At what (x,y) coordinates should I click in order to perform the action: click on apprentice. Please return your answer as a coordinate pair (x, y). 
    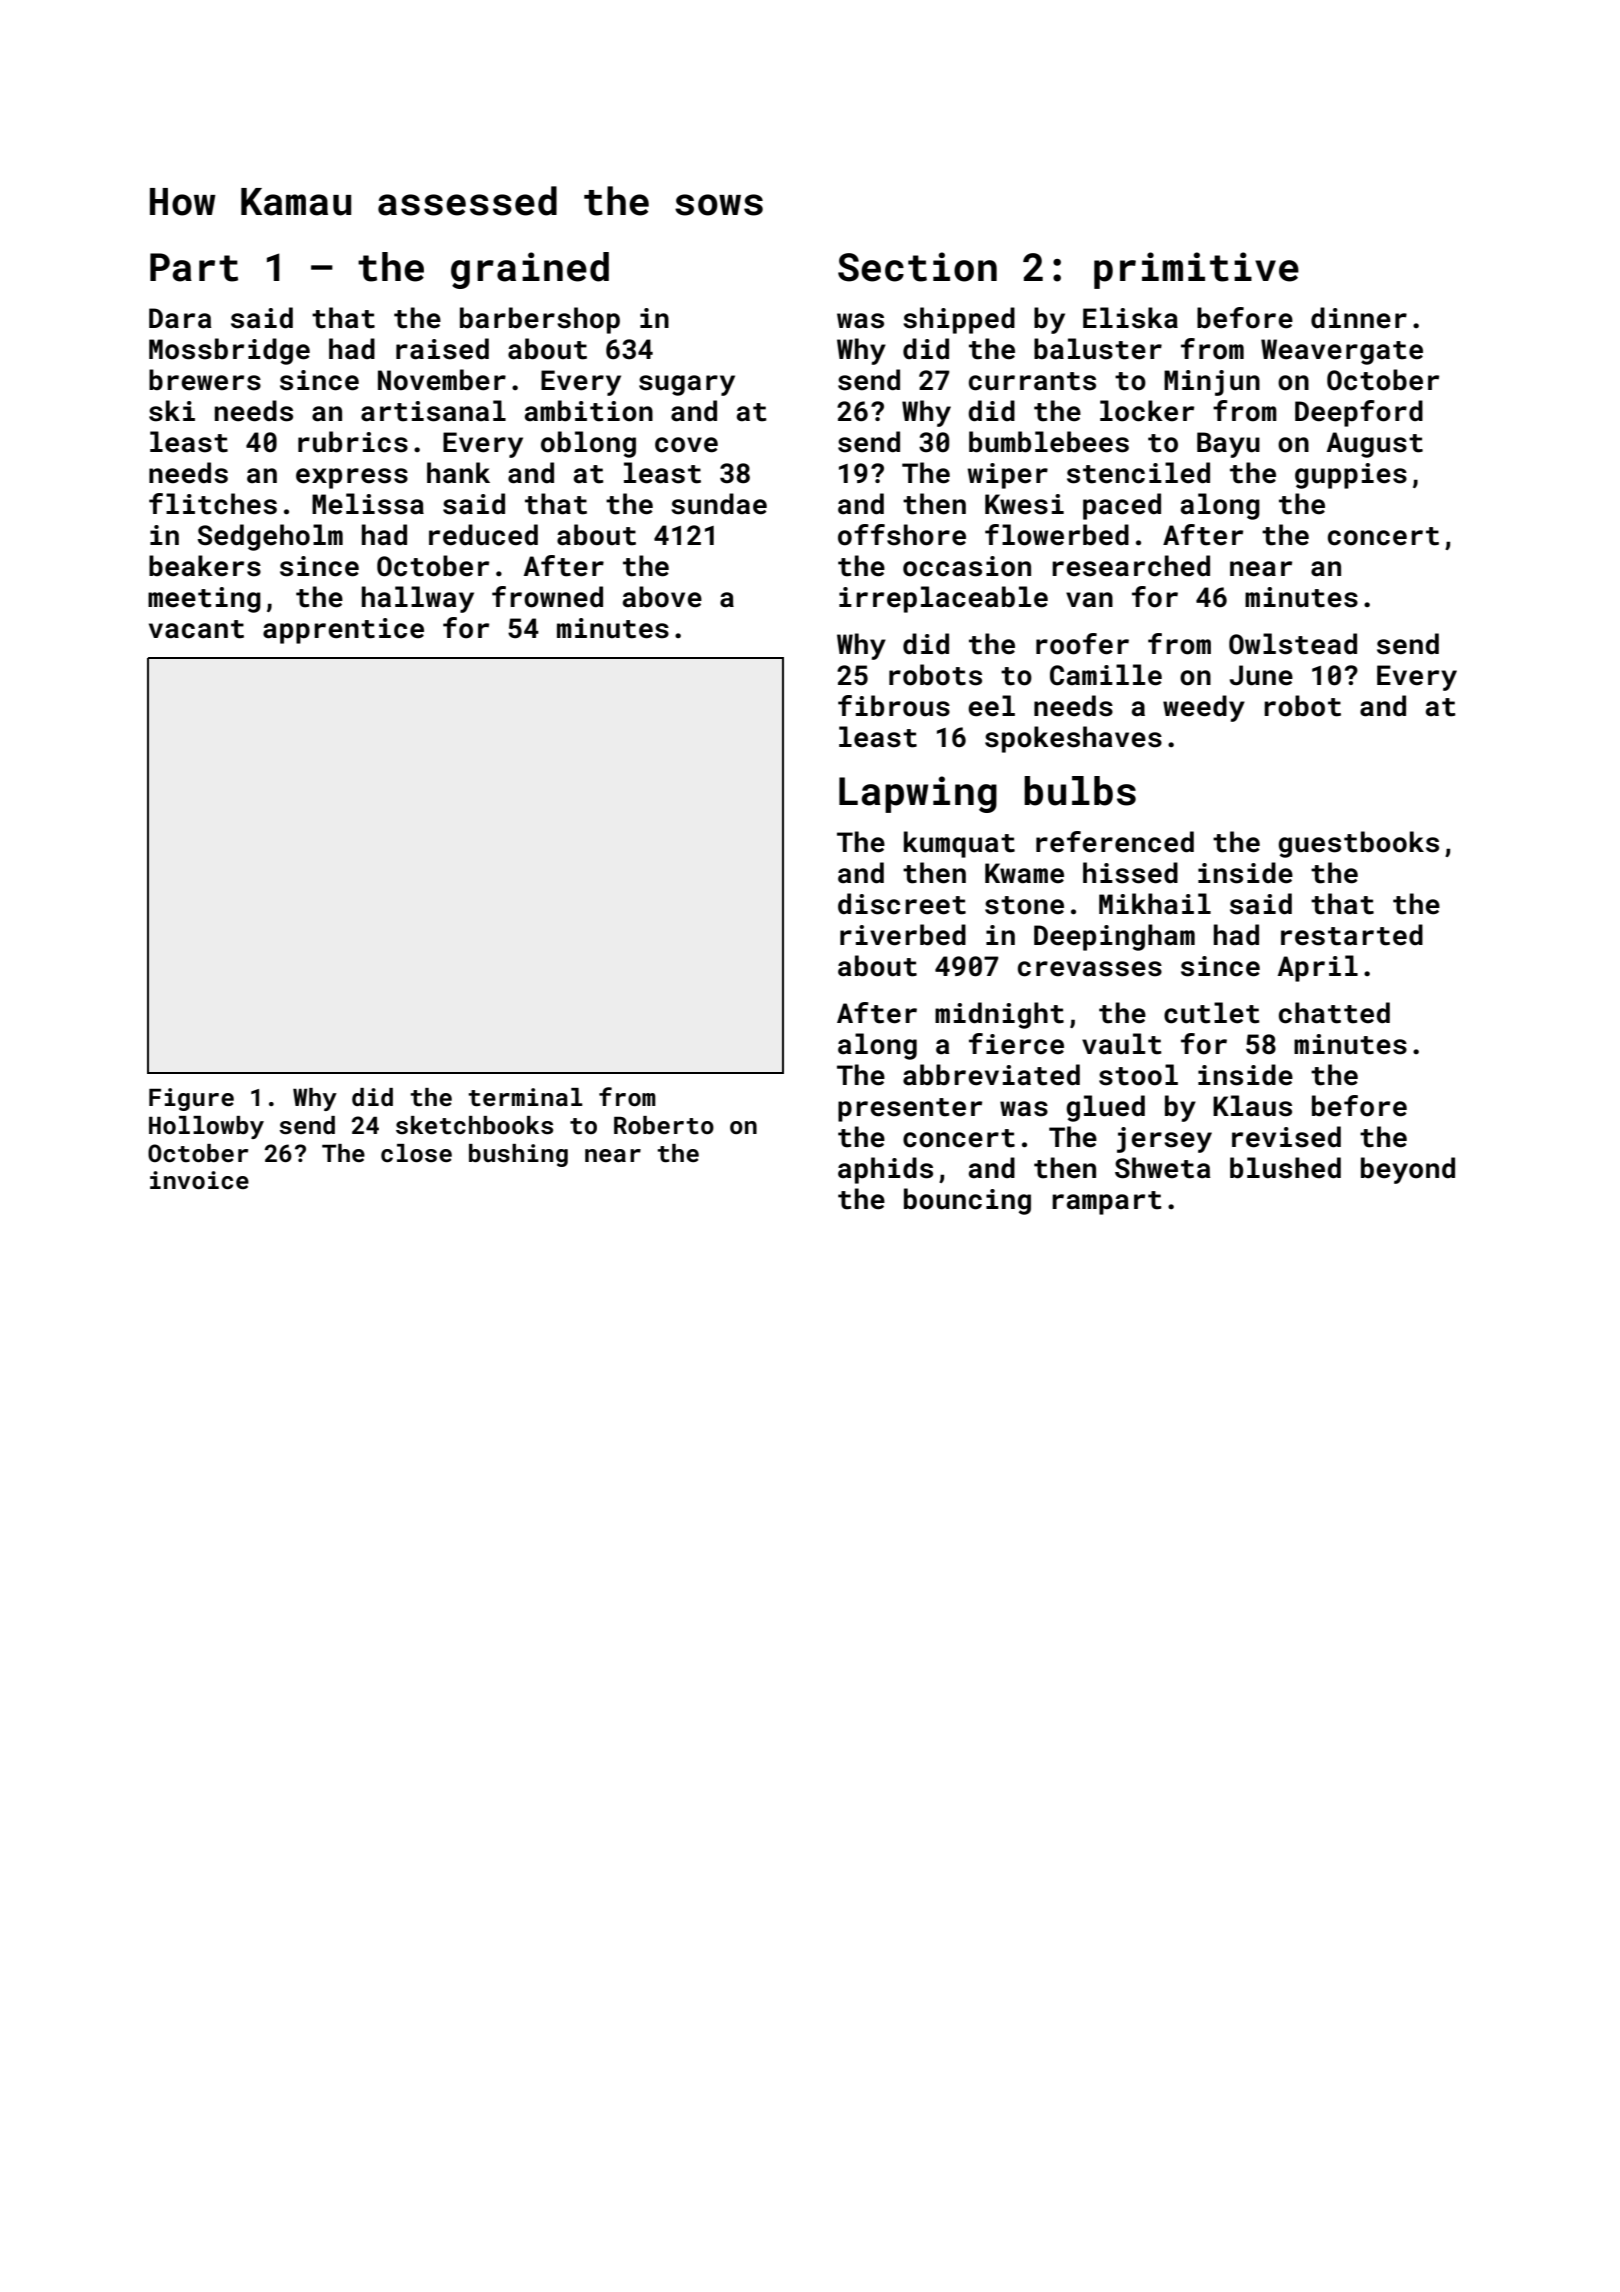
    Looking at the image, I should click on (343, 631).
